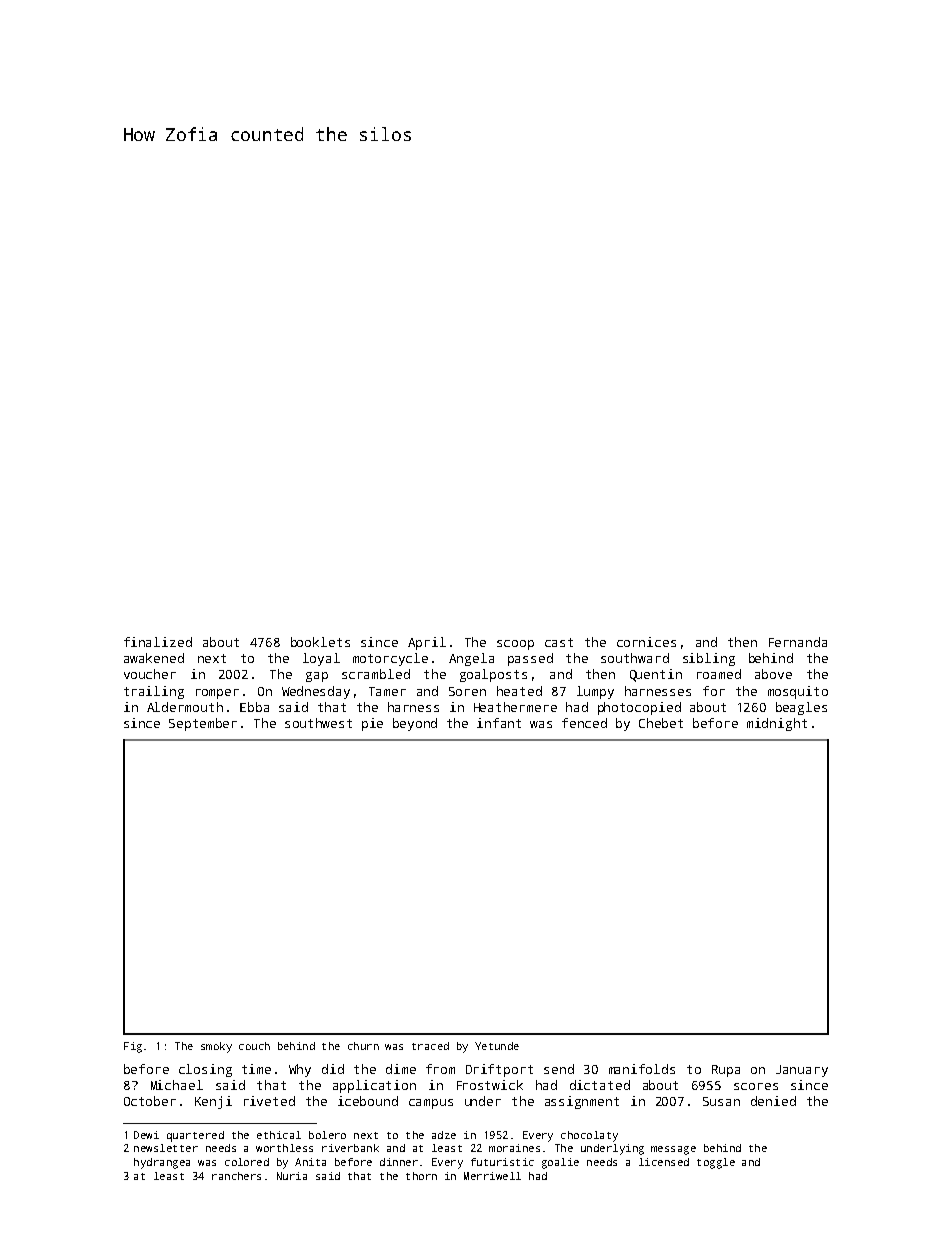 This screenshot has height=1233, width=952. What do you see at coordinates (497, 1046) in the screenshot?
I see `Yetunde` at bounding box center [497, 1046].
